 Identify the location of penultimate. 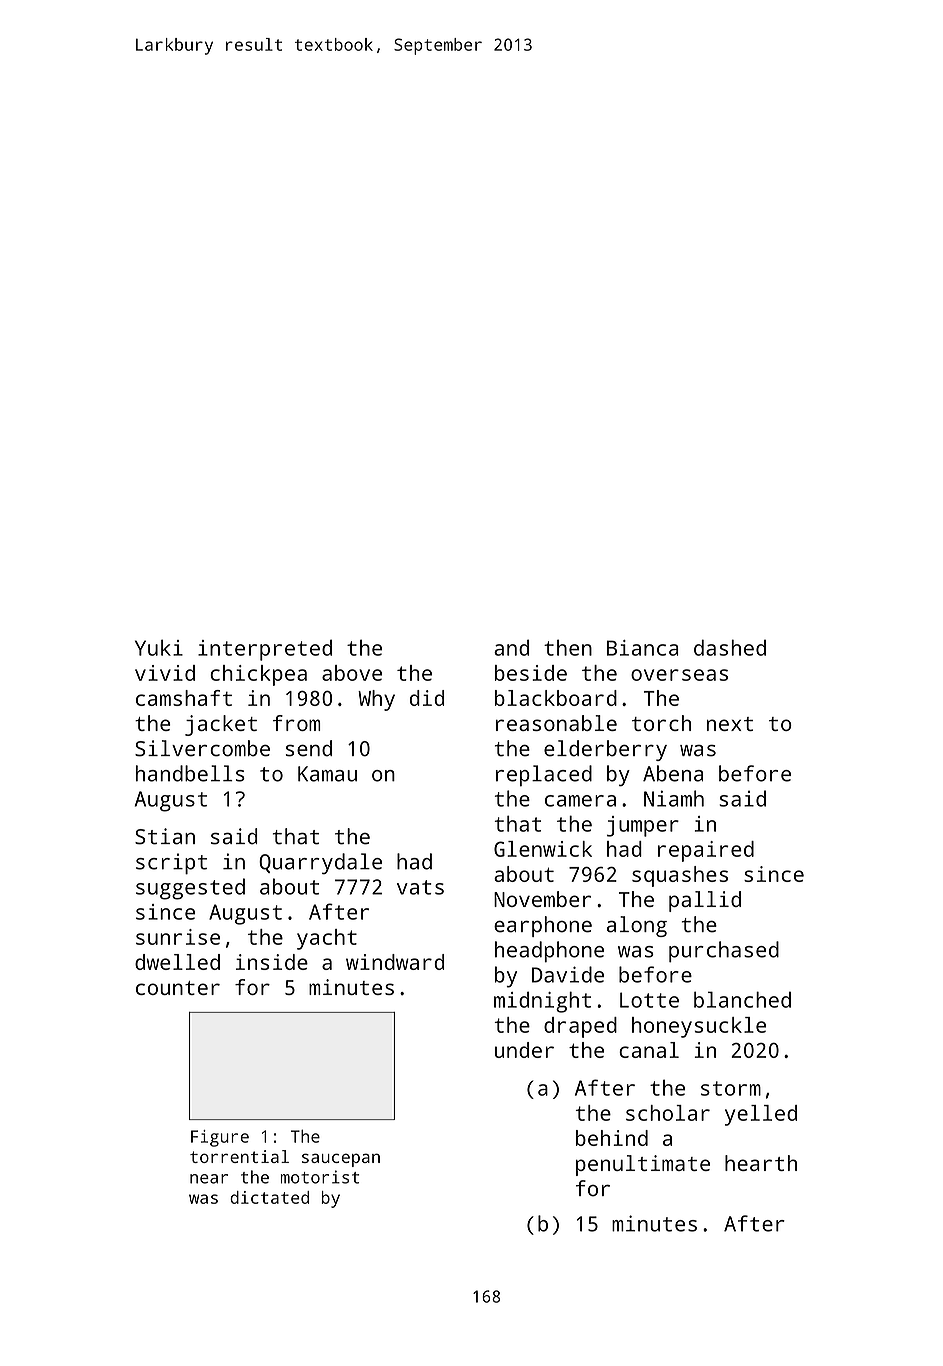
(643, 1165).
